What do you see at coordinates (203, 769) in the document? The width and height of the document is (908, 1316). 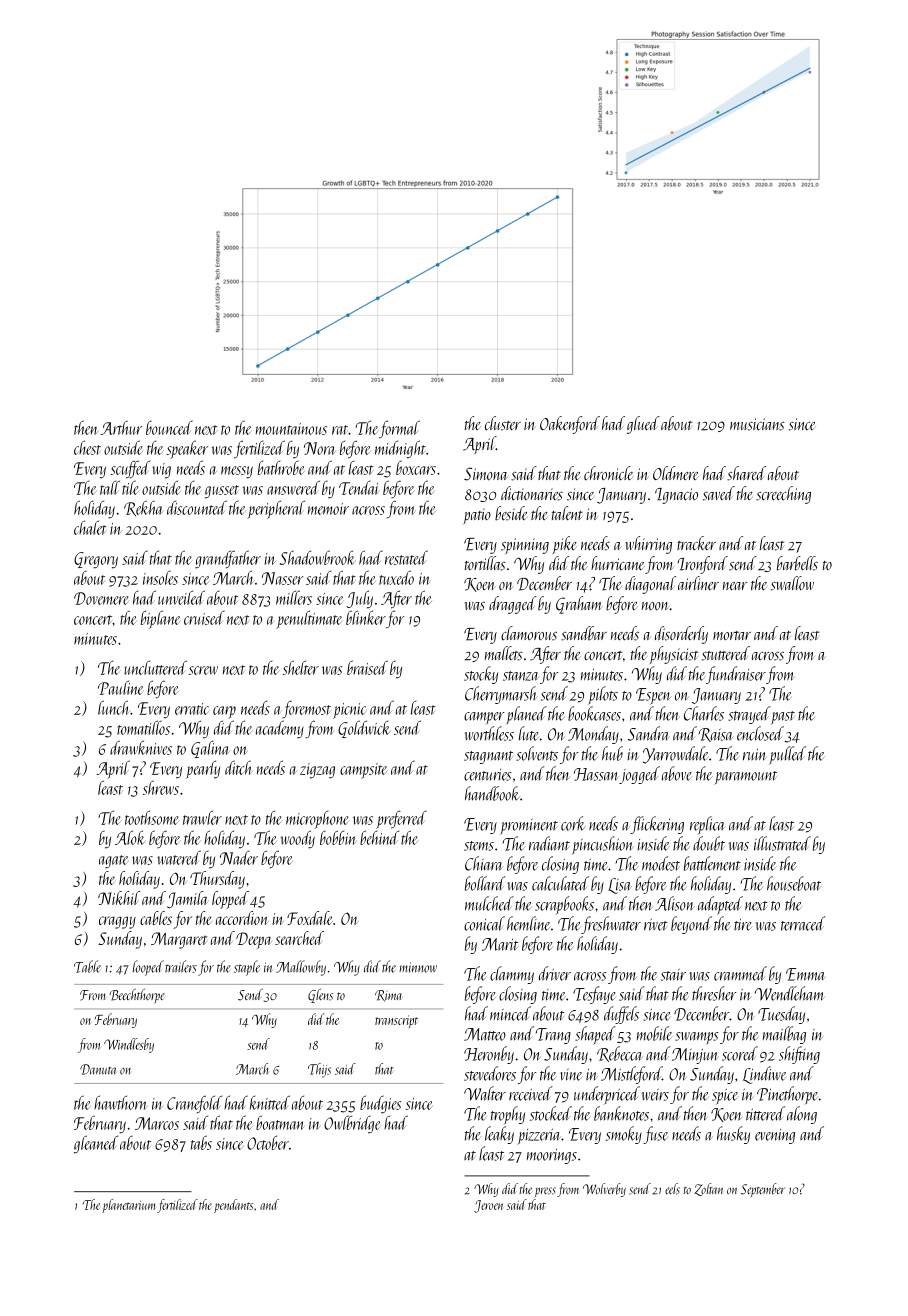 I see `pearly` at bounding box center [203, 769].
